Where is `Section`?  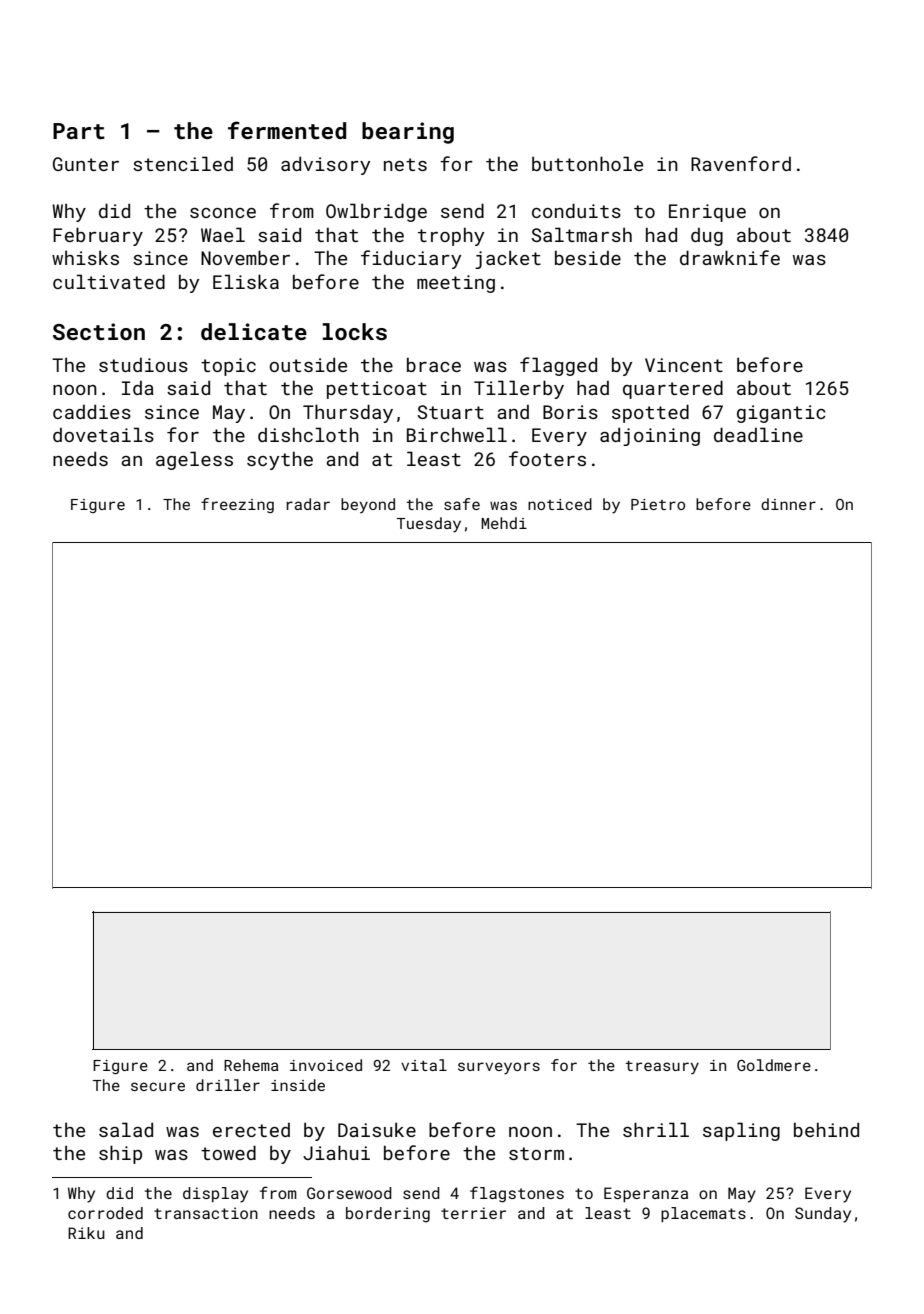 Section is located at coordinates (99, 331).
